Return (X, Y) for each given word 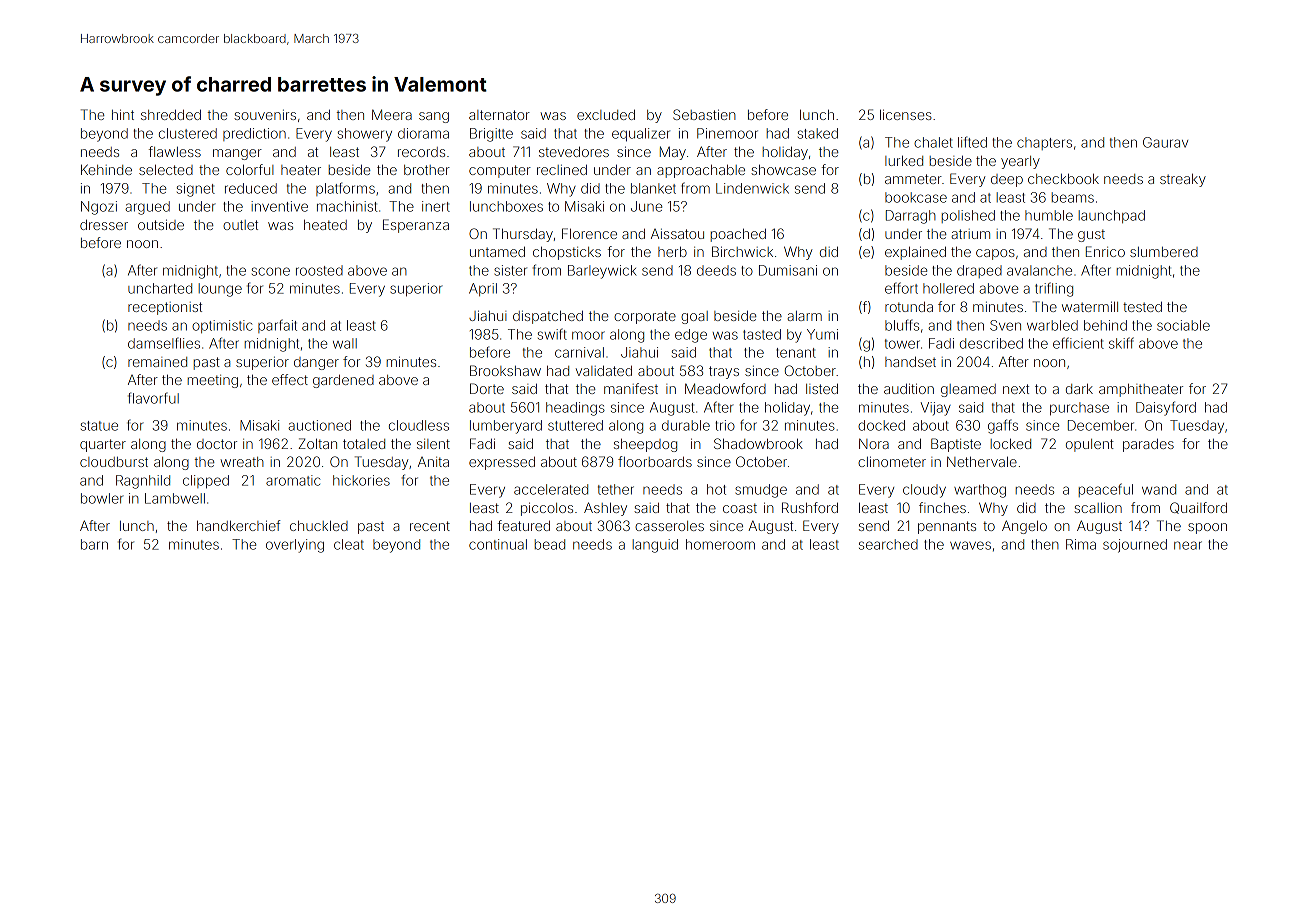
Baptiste (956, 445)
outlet (240, 225)
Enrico (1105, 251)
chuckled (319, 526)
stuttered (575, 425)
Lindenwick (752, 188)
